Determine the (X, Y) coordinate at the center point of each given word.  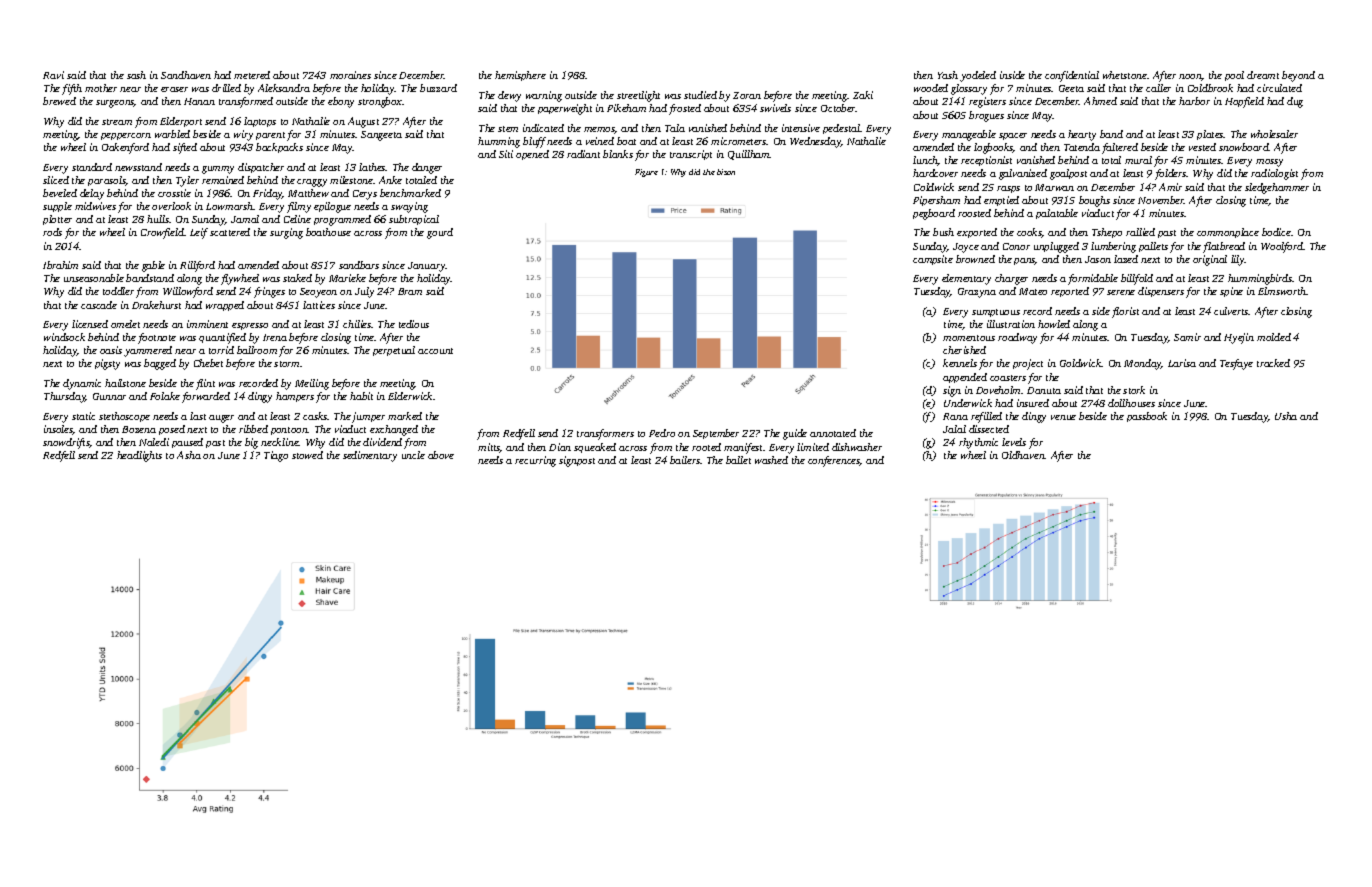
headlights (139, 456)
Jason (1098, 259)
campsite (933, 260)
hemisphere (520, 76)
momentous (969, 338)
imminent (207, 324)
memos (599, 130)
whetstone (1125, 75)
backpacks (279, 148)
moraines (350, 75)
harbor (1194, 101)
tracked (1273, 363)
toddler (118, 291)
